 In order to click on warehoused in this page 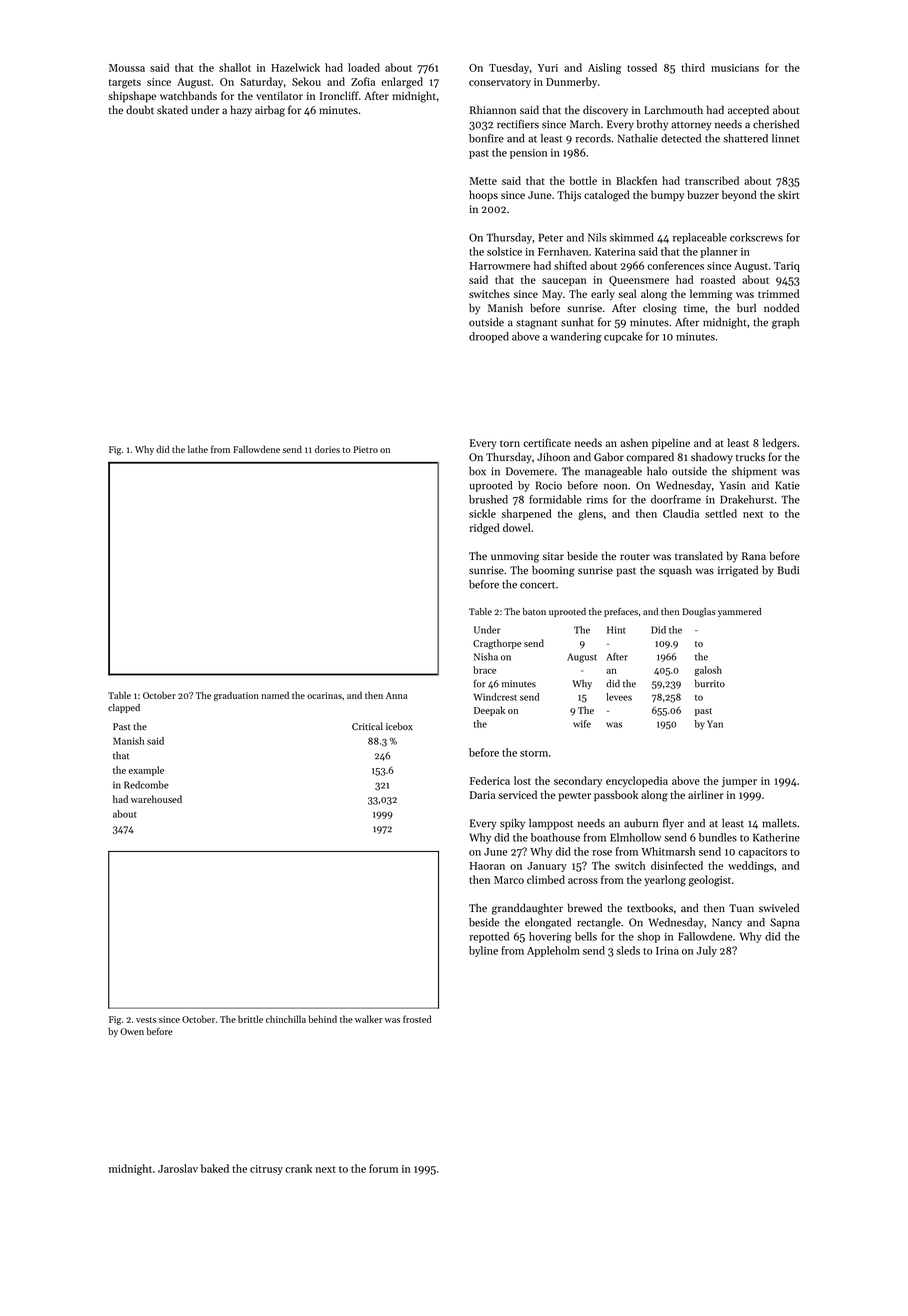, I will do `click(156, 799)`.
